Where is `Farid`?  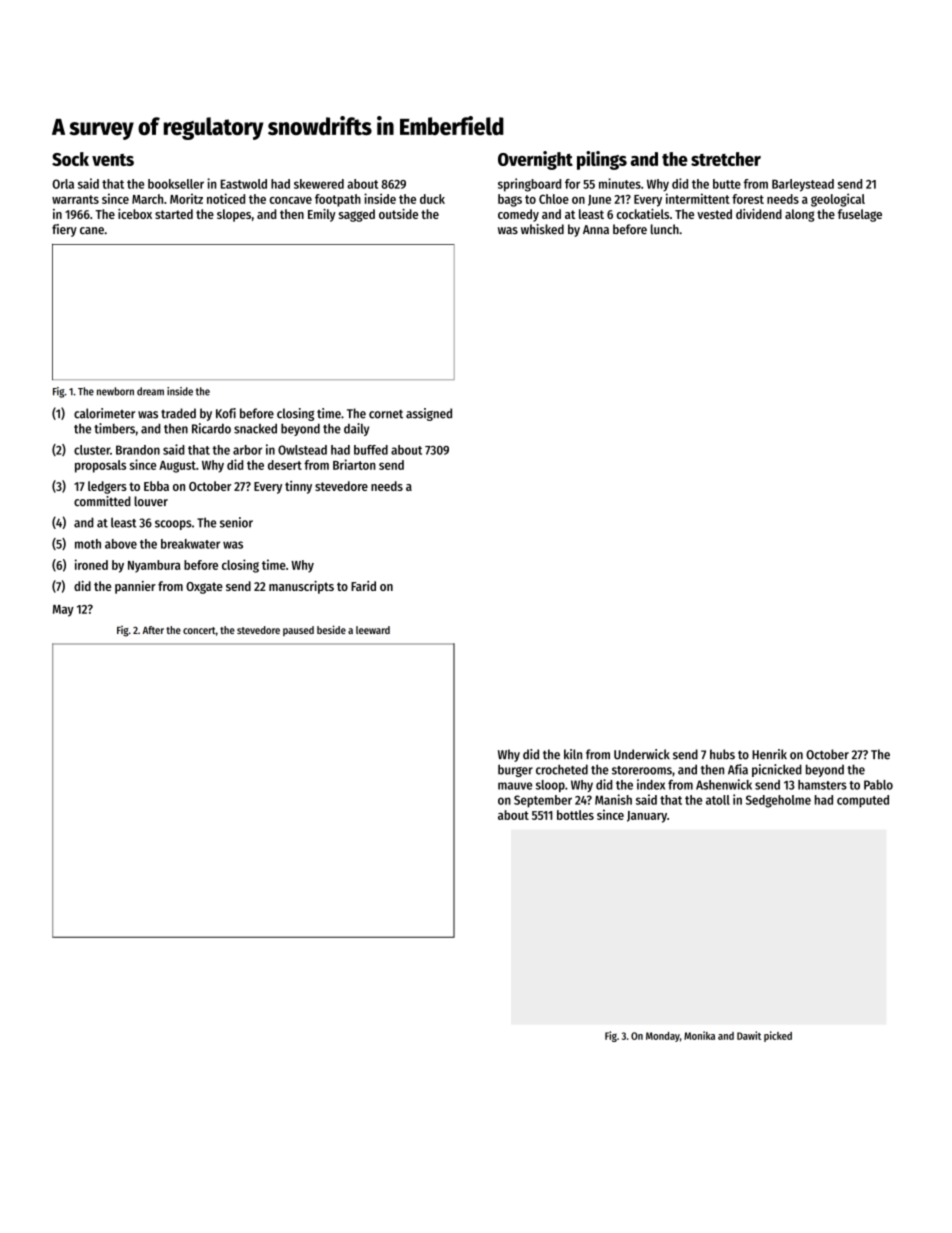 Farid is located at coordinates (363, 586).
